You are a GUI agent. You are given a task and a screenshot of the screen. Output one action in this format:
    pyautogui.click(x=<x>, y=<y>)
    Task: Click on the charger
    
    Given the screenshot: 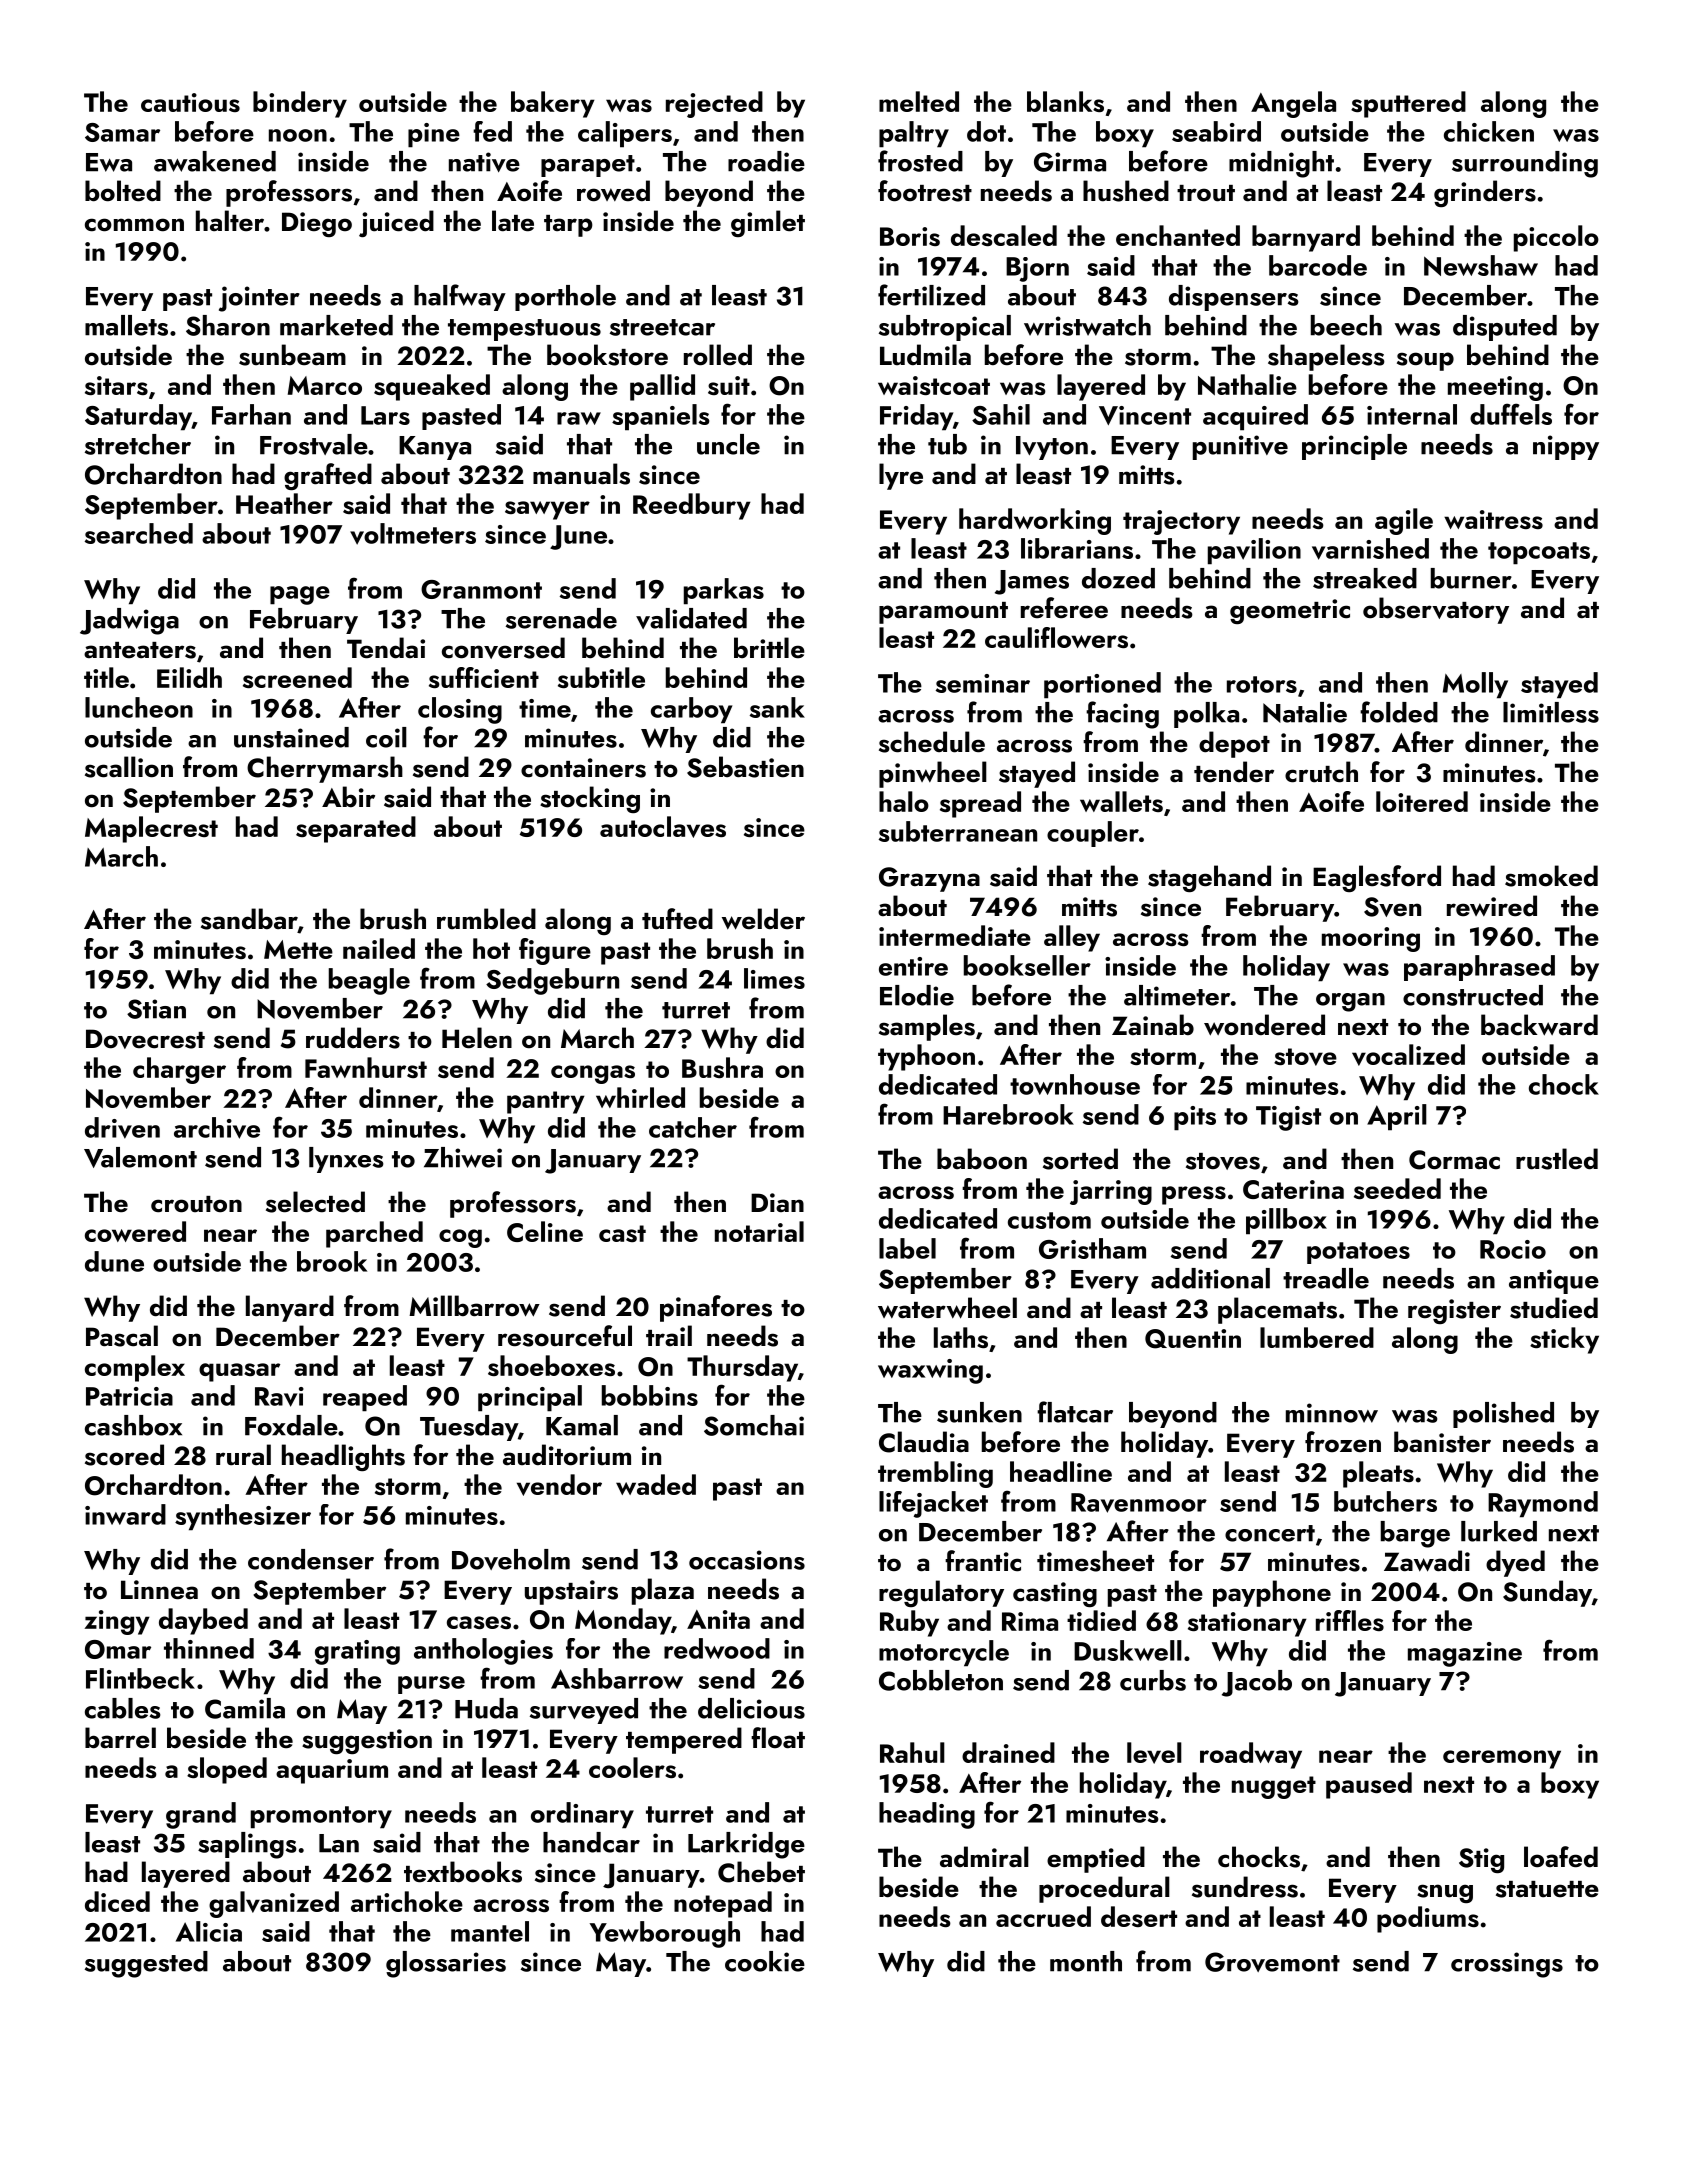 What is the action you would take?
    pyautogui.click(x=179, y=1070)
